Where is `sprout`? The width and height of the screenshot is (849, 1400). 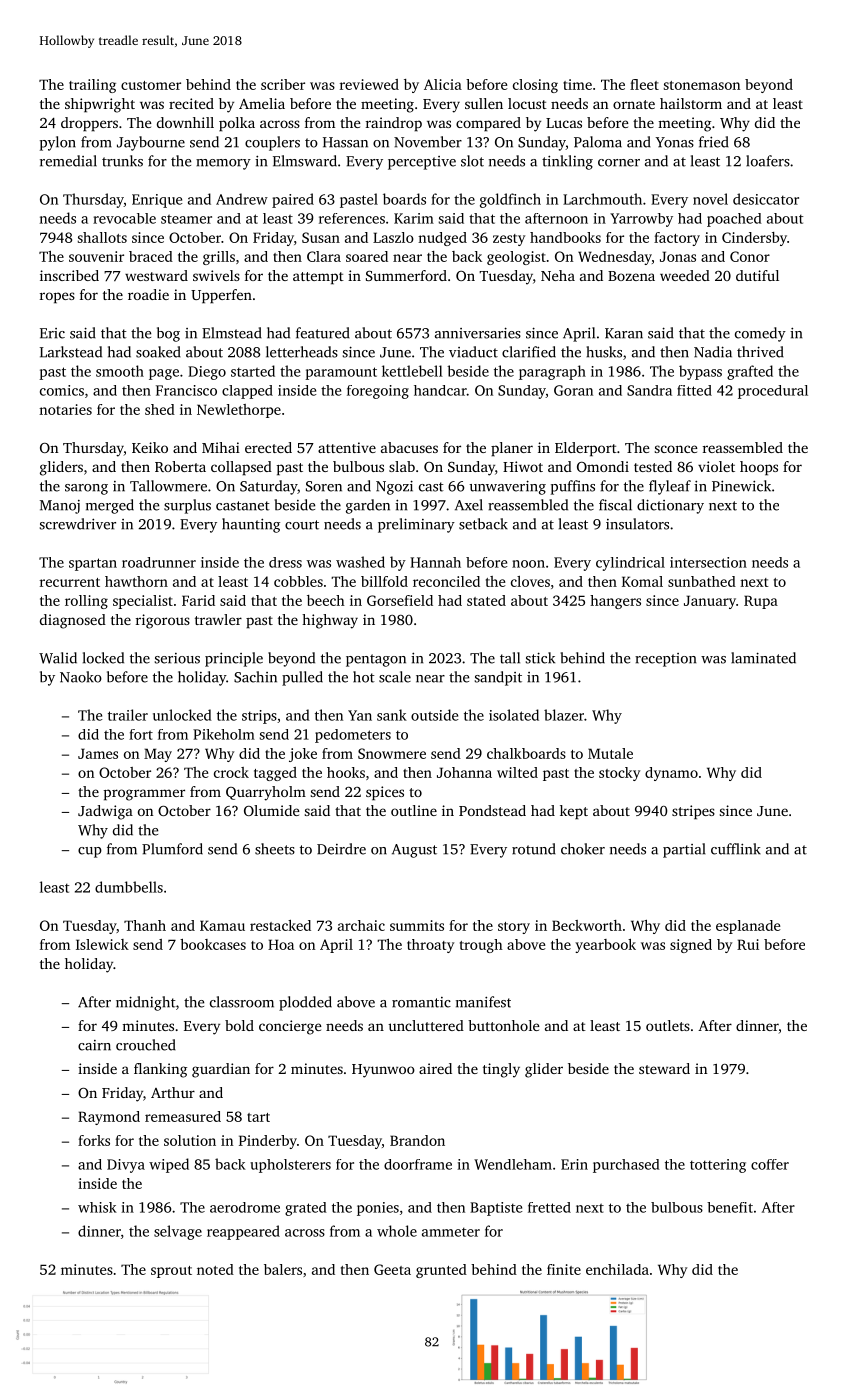
sprout is located at coordinates (171, 1272).
